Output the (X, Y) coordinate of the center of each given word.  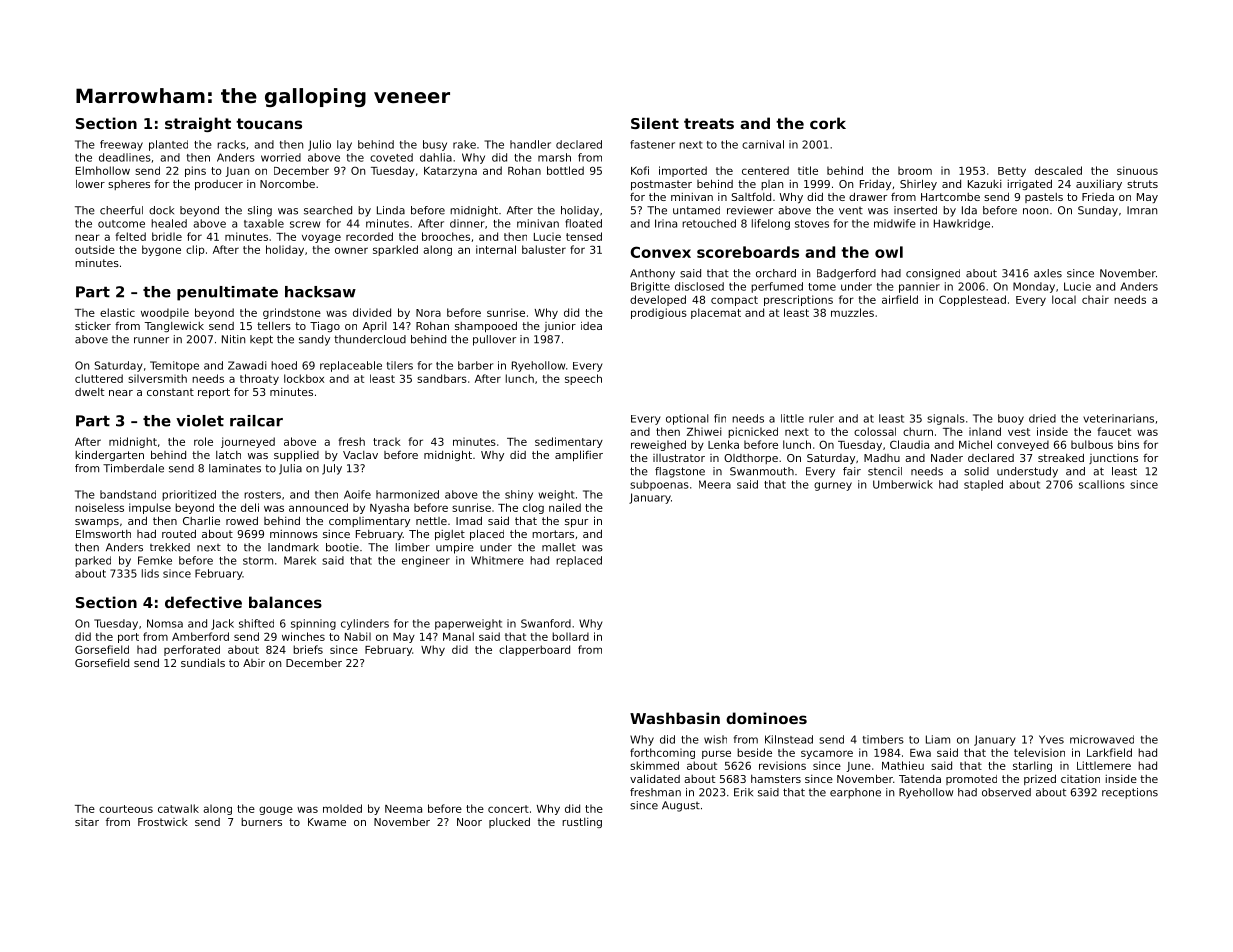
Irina (666, 223)
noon (1035, 211)
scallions (1102, 484)
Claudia (909, 444)
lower (90, 184)
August (681, 806)
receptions (1130, 793)
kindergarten (109, 455)
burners (261, 822)
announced (318, 507)
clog (533, 508)
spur (576, 523)
